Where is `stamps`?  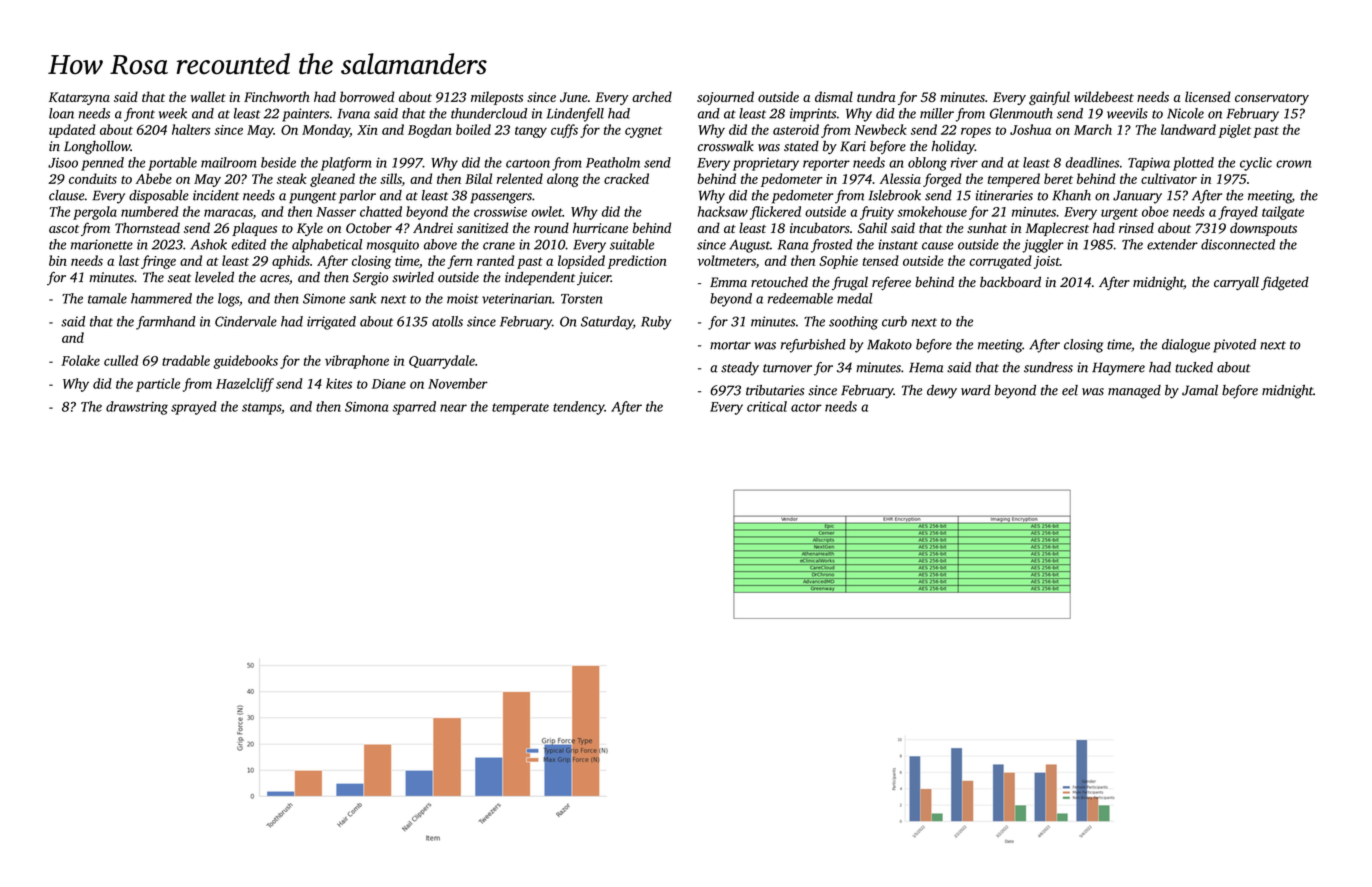 stamps is located at coordinates (261, 409).
